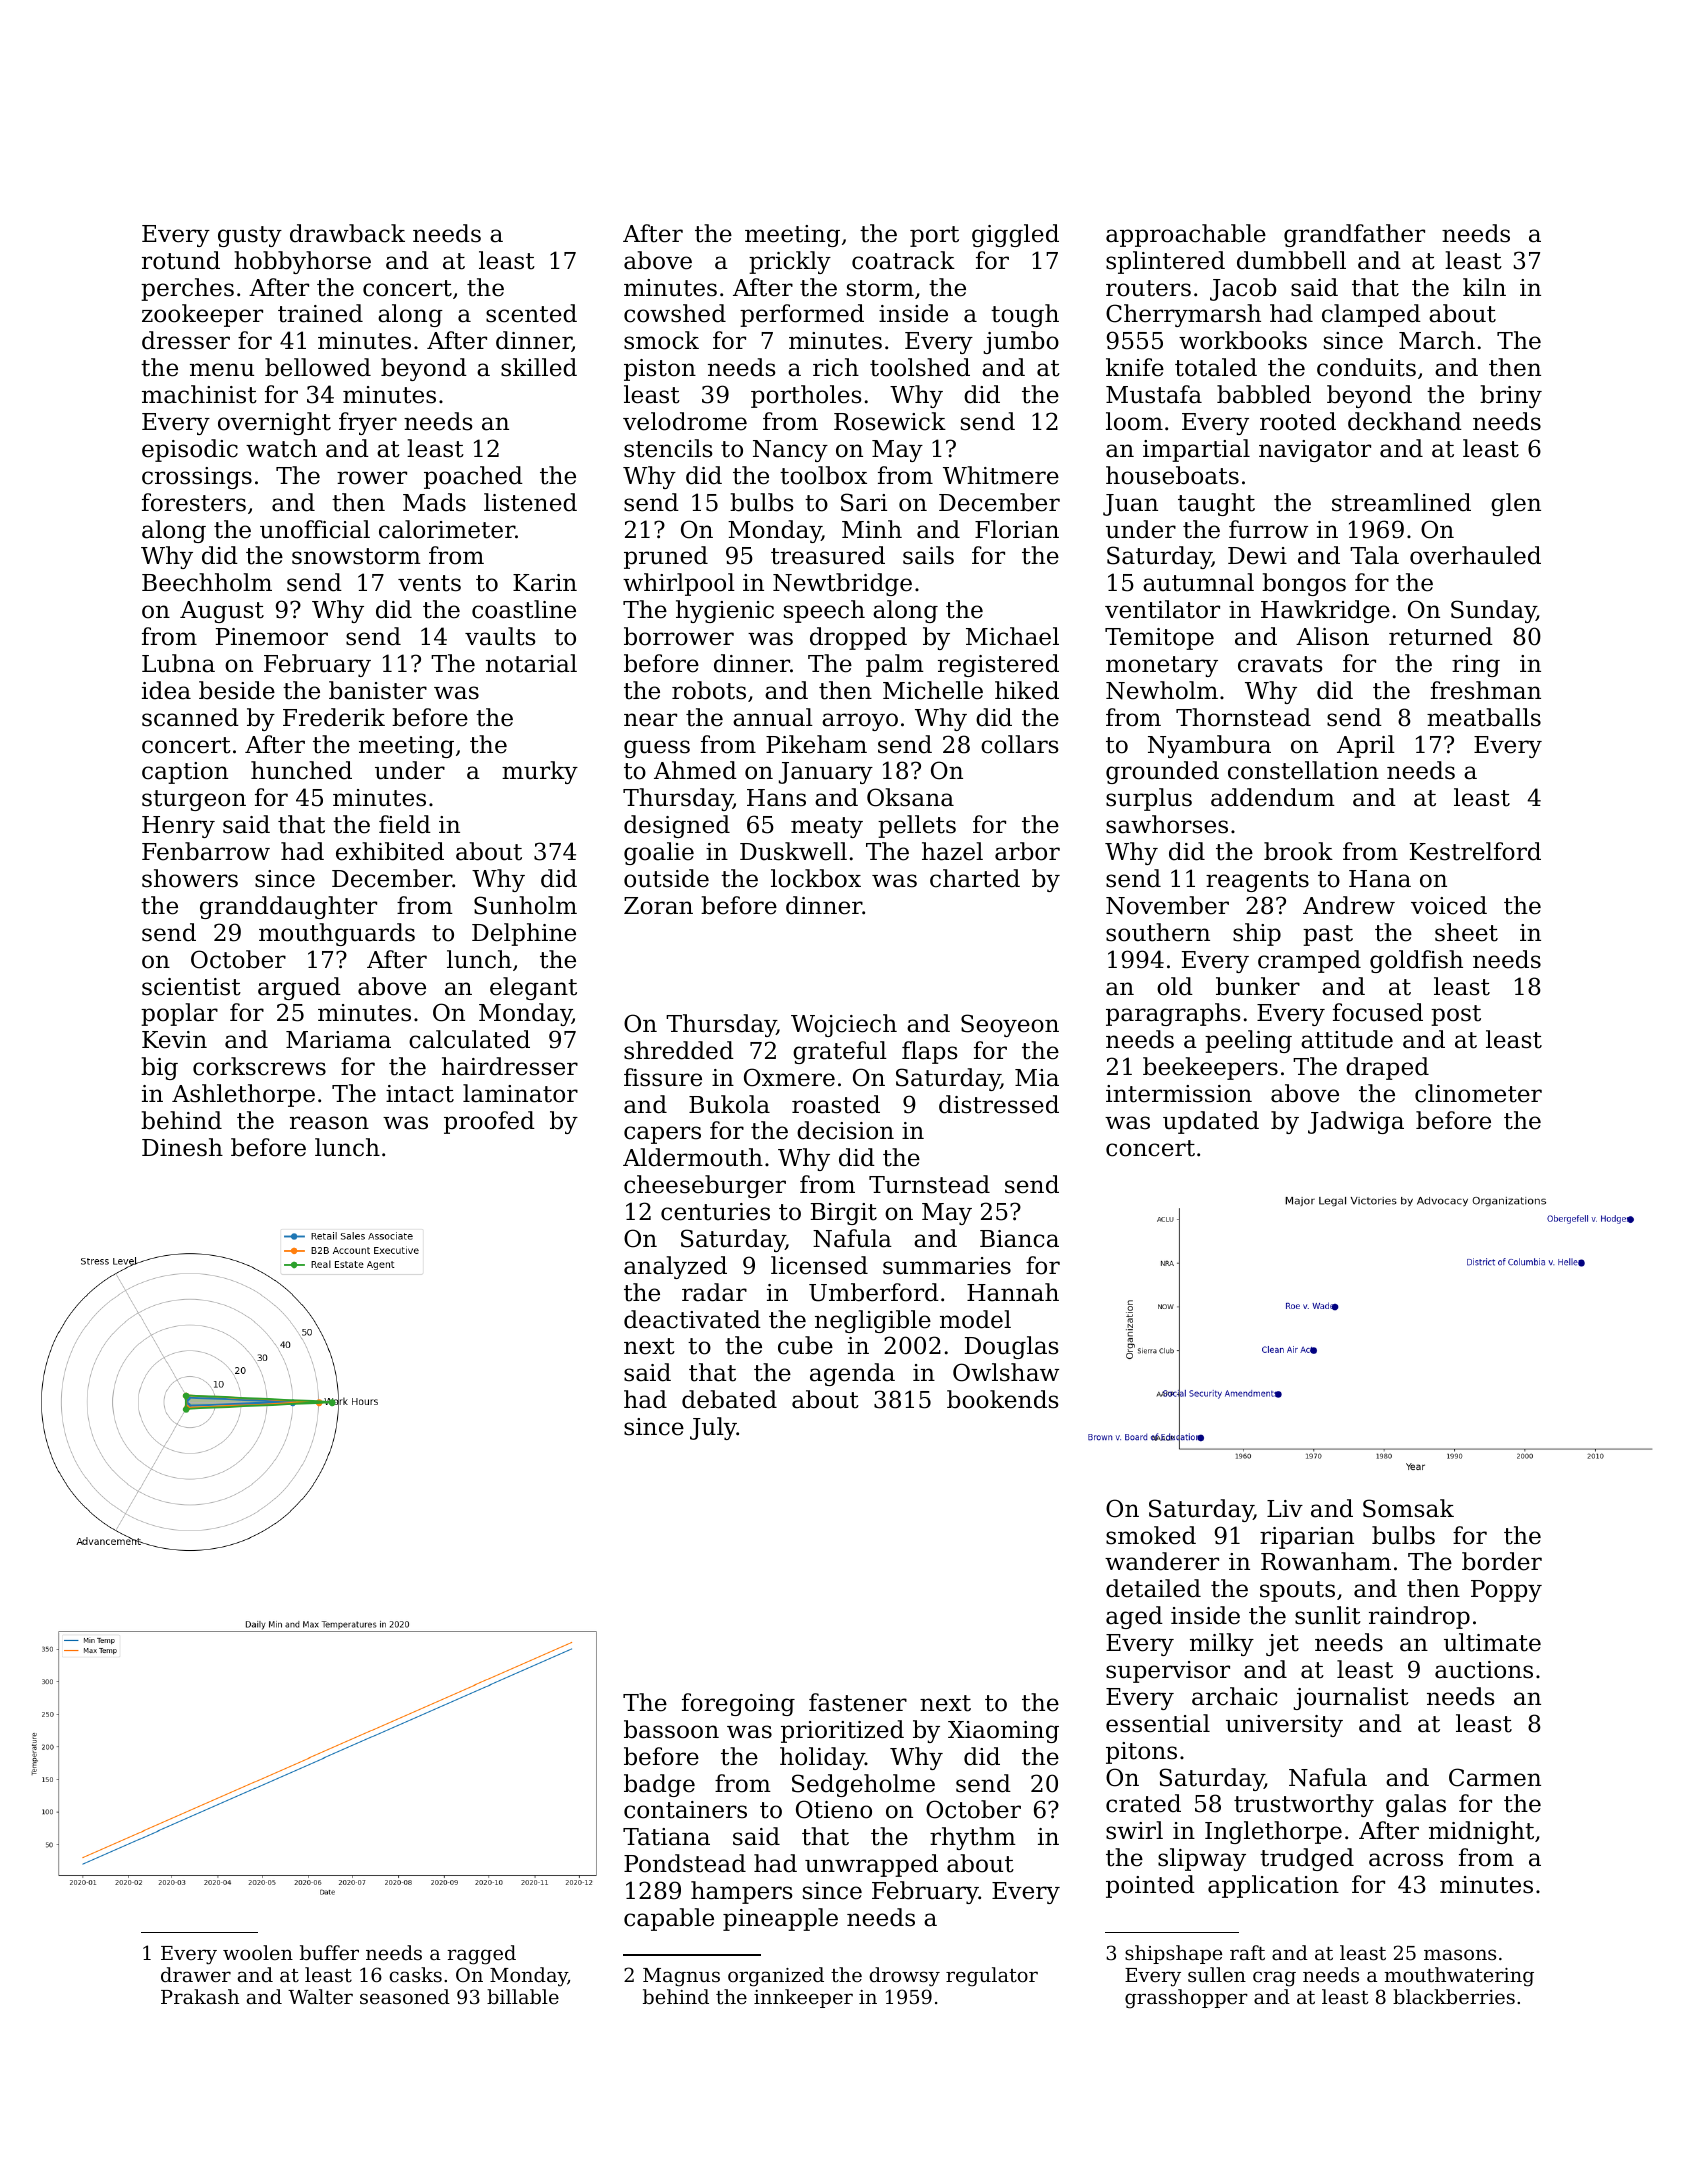  Describe the element at coordinates (1408, 1508) in the screenshot. I see `Somsak` at that location.
